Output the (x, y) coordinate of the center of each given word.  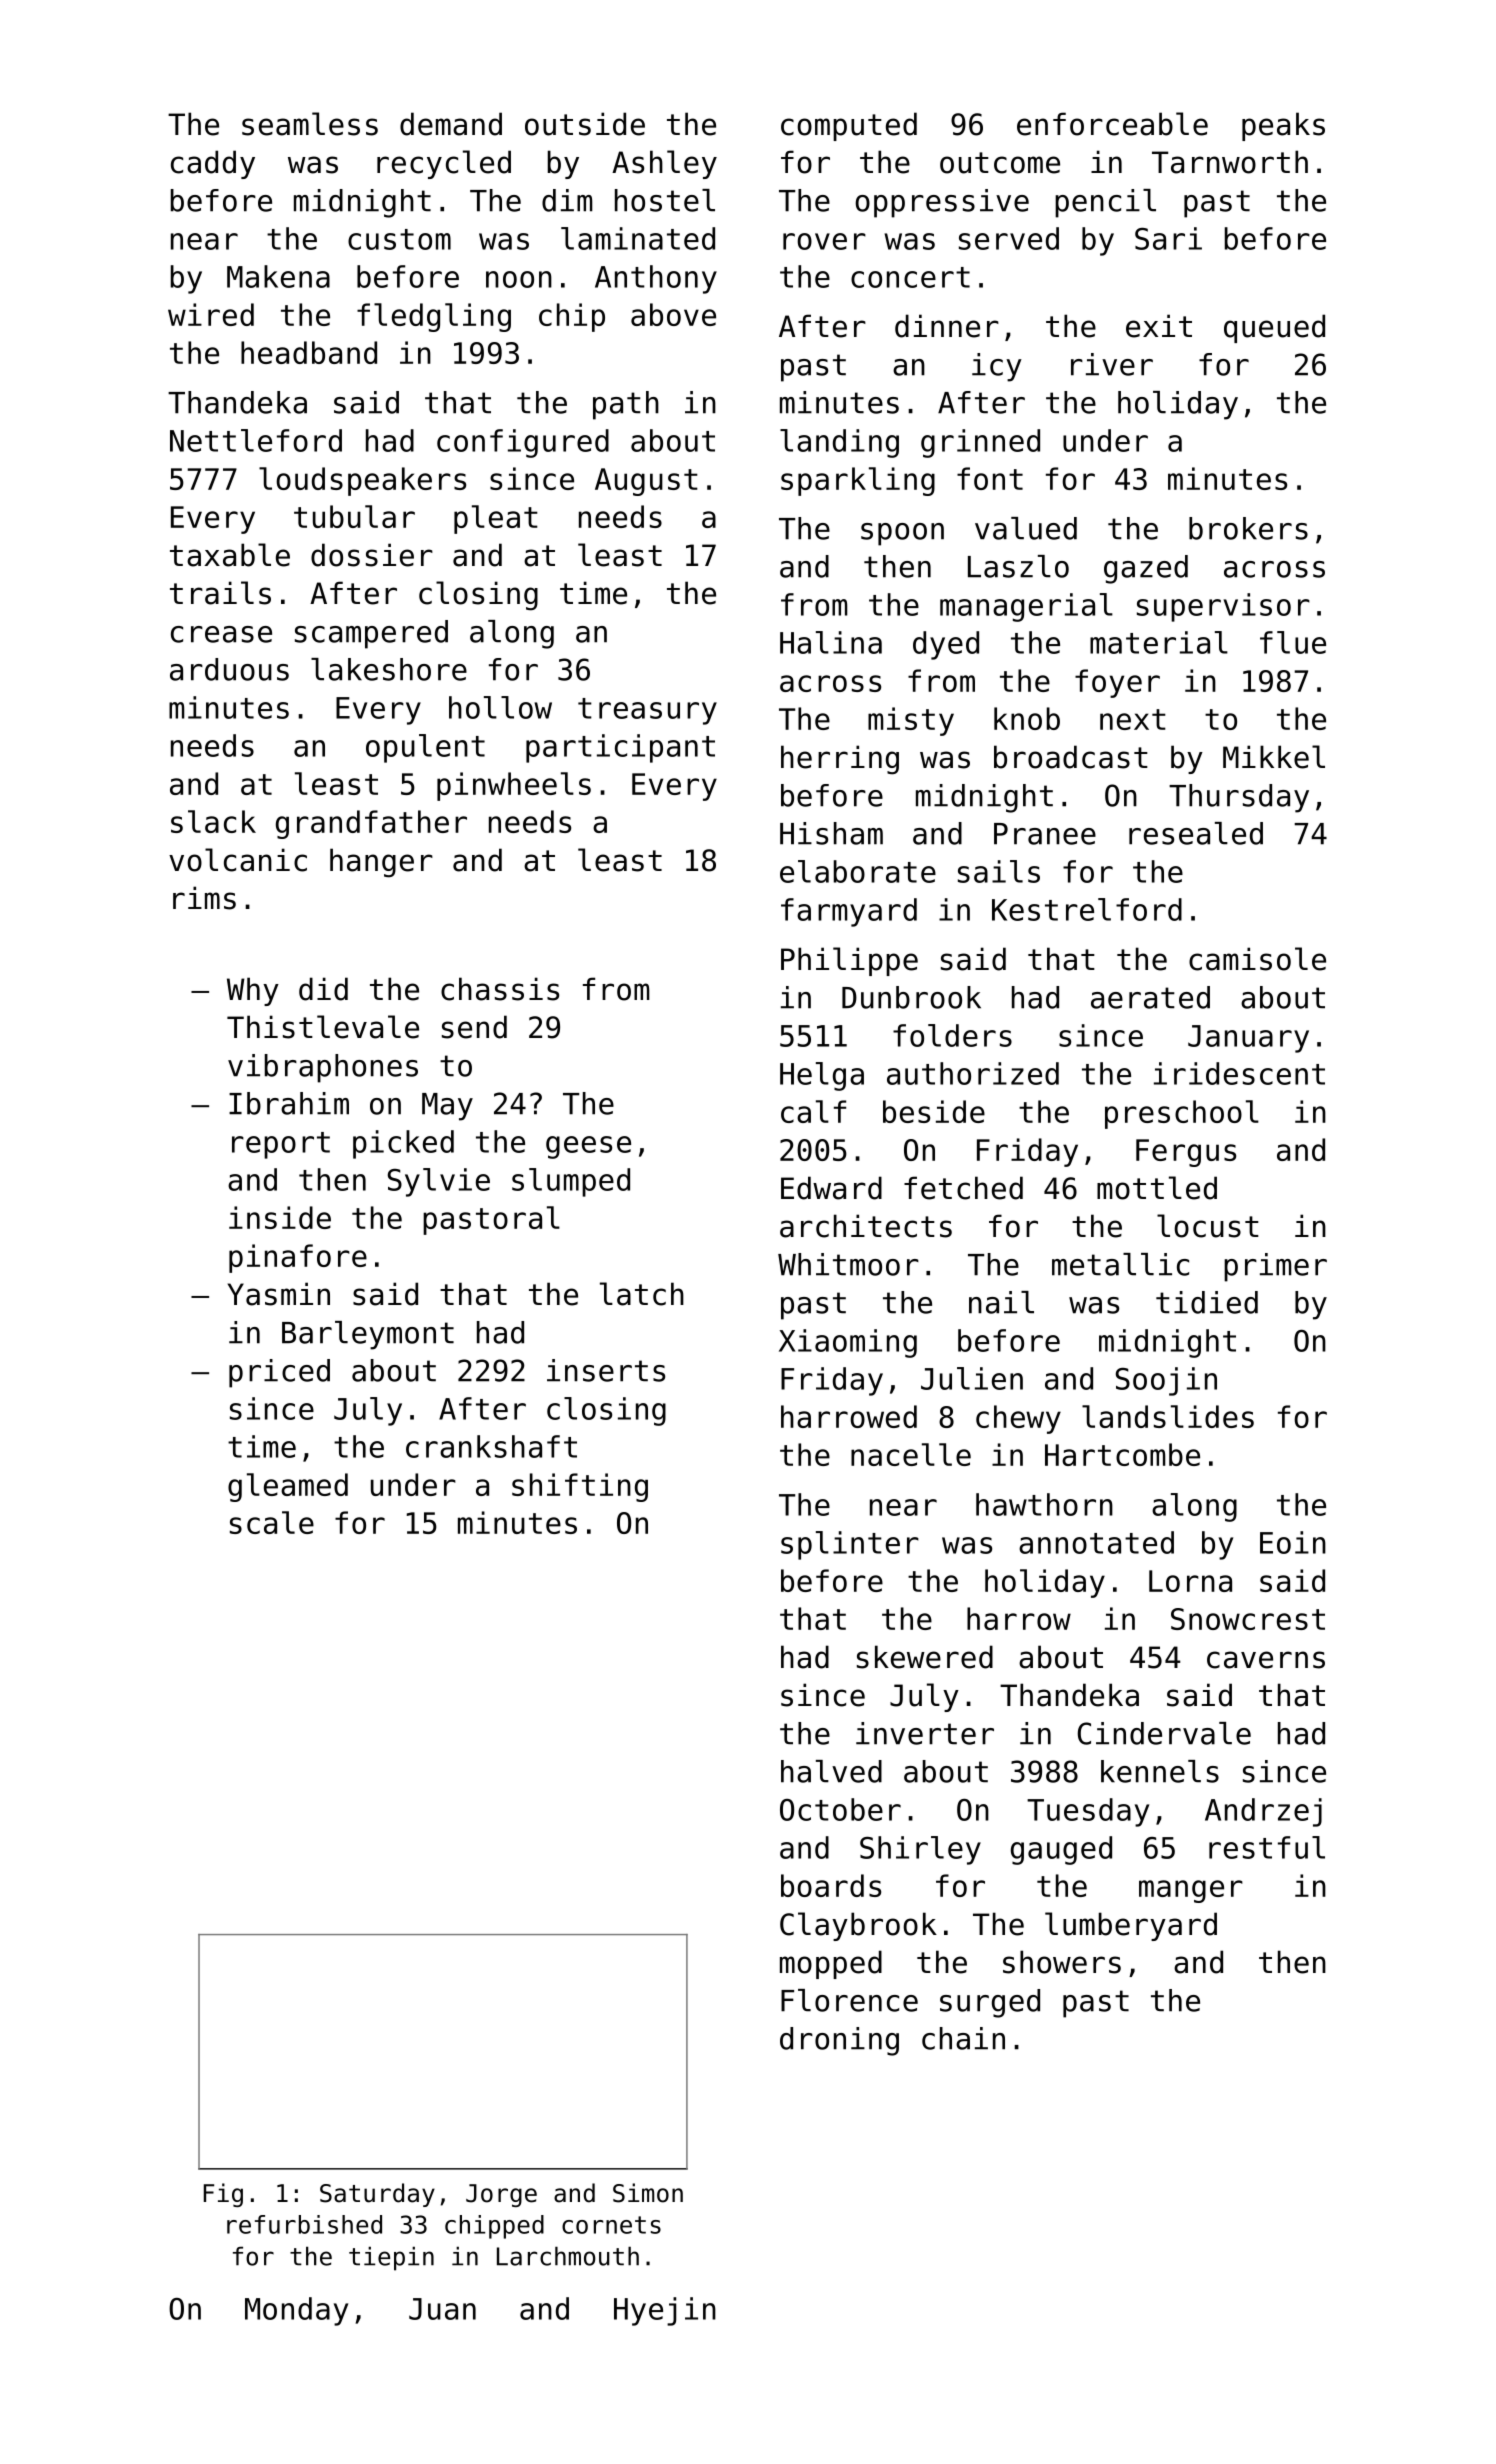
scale (272, 1522)
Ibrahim (289, 1103)
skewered (925, 1657)
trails (220, 593)
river (1112, 364)
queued (1274, 328)
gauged (1061, 1850)
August (646, 482)
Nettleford (256, 440)
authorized (973, 1073)
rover (824, 241)
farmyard (849, 912)
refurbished (304, 2224)
